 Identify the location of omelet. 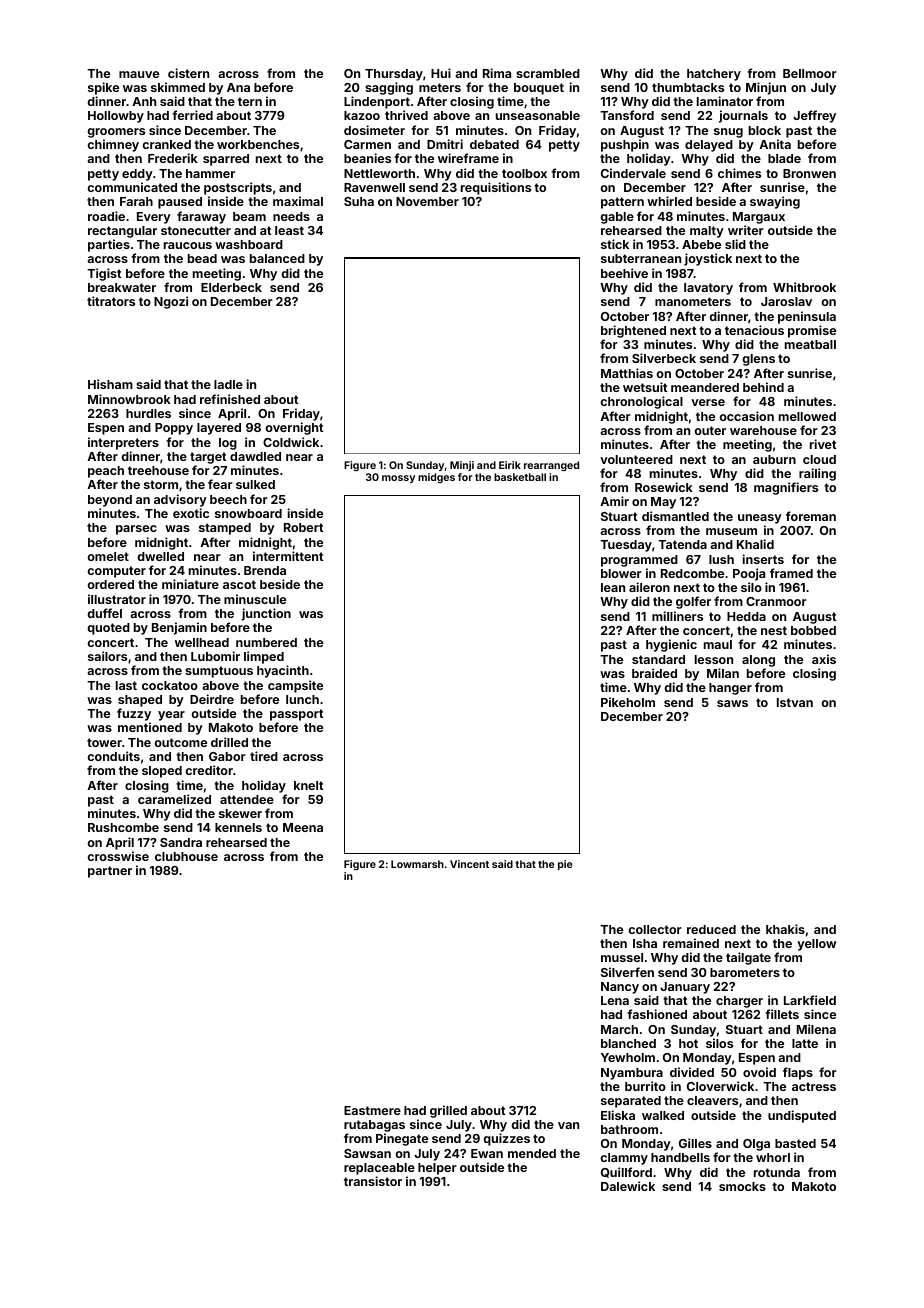
(108, 556).
